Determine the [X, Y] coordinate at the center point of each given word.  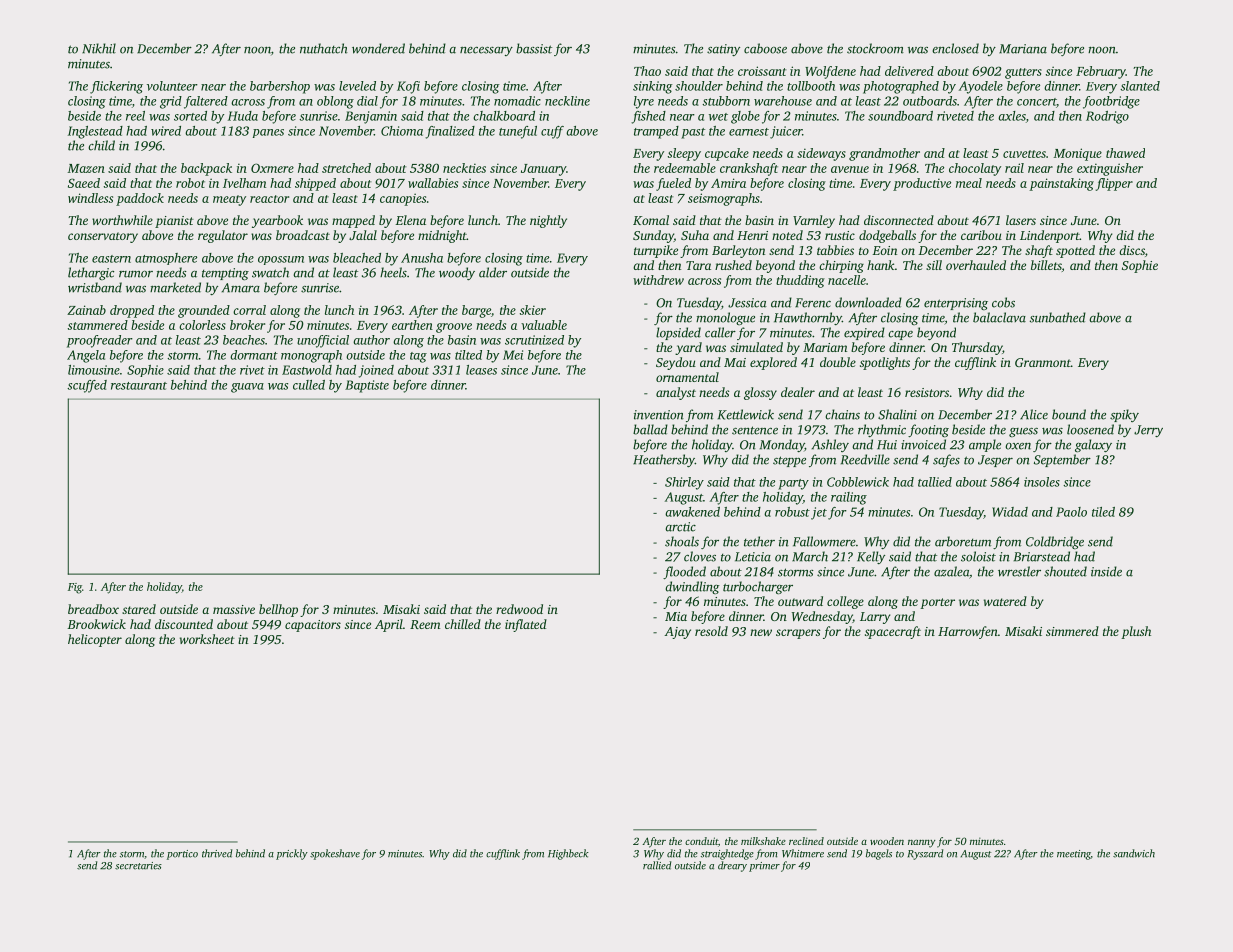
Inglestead [95, 132]
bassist [534, 48]
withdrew [658, 280]
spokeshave [335, 854]
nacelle [847, 280]
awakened [692, 512]
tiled [1103, 512]
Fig [75, 588]
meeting [1074, 855]
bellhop [278, 610]
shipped [315, 184]
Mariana [1023, 49]
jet [819, 513]
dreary [732, 866]
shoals [682, 541]
